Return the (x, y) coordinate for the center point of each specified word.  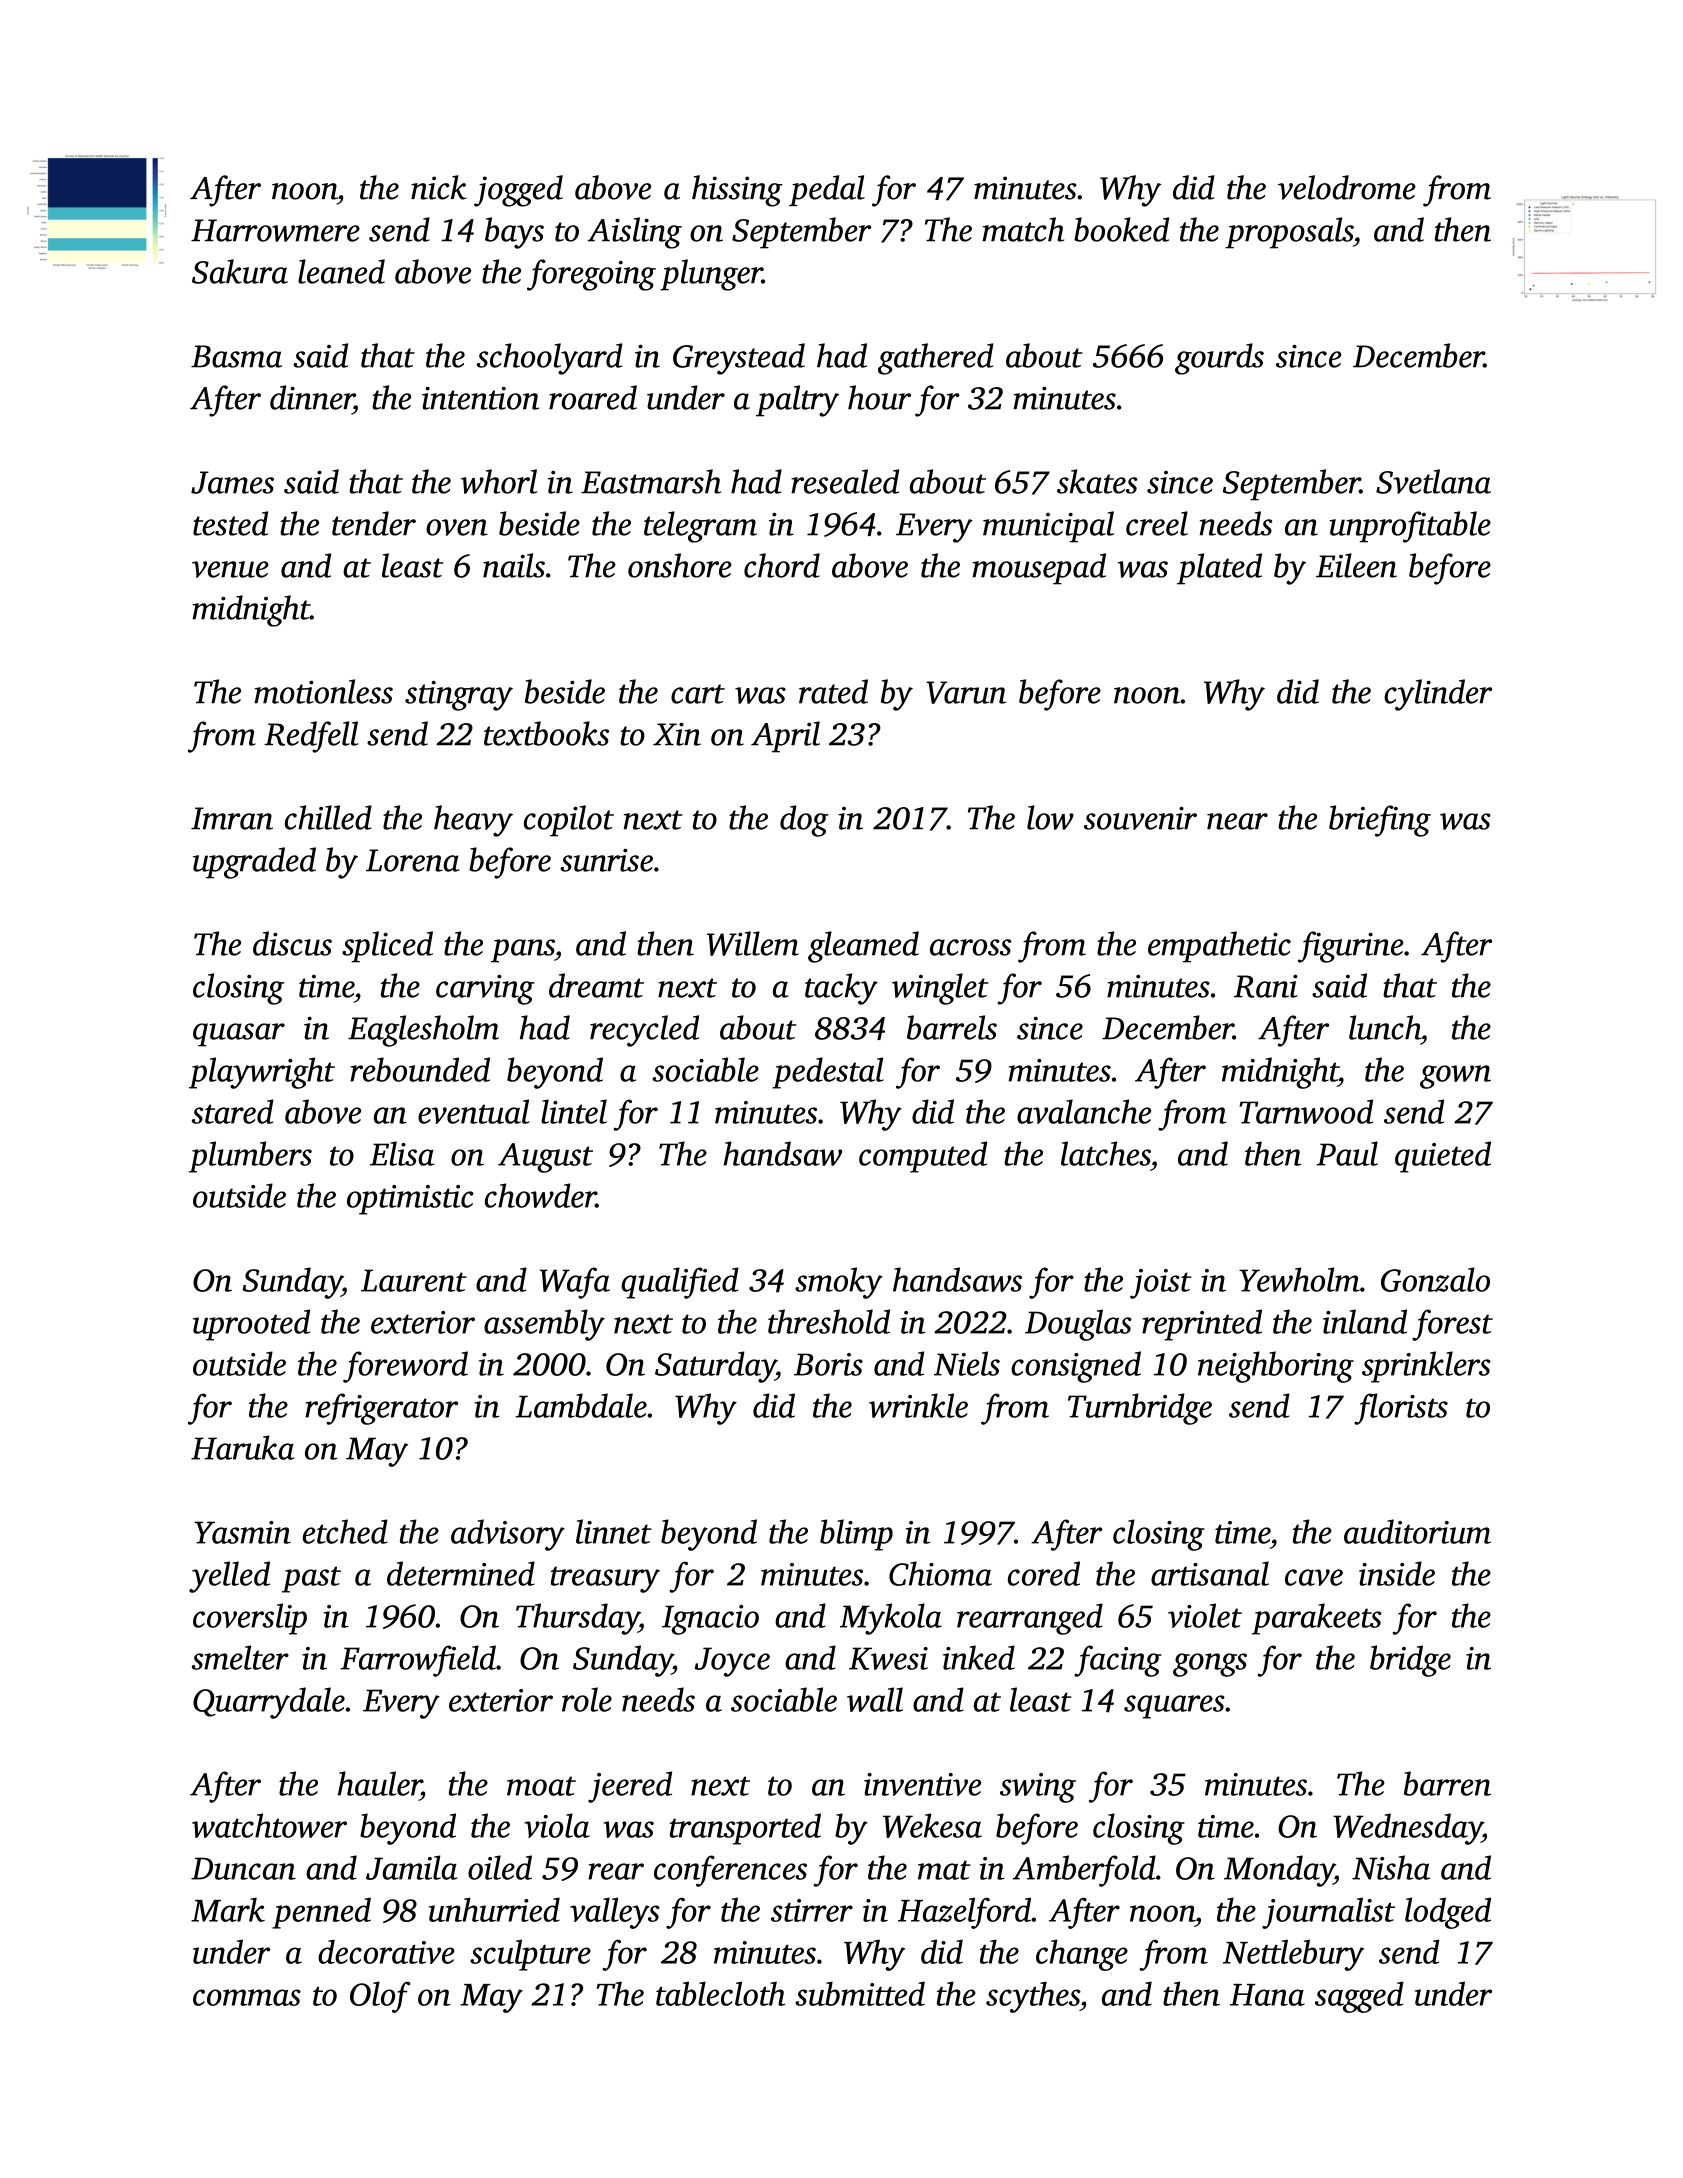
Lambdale (581, 1405)
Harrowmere (275, 230)
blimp (856, 1535)
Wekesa (932, 1825)
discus (292, 943)
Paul (1347, 1153)
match (1023, 229)
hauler (379, 1783)
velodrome (1347, 187)
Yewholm (1299, 1279)
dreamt (596, 985)
